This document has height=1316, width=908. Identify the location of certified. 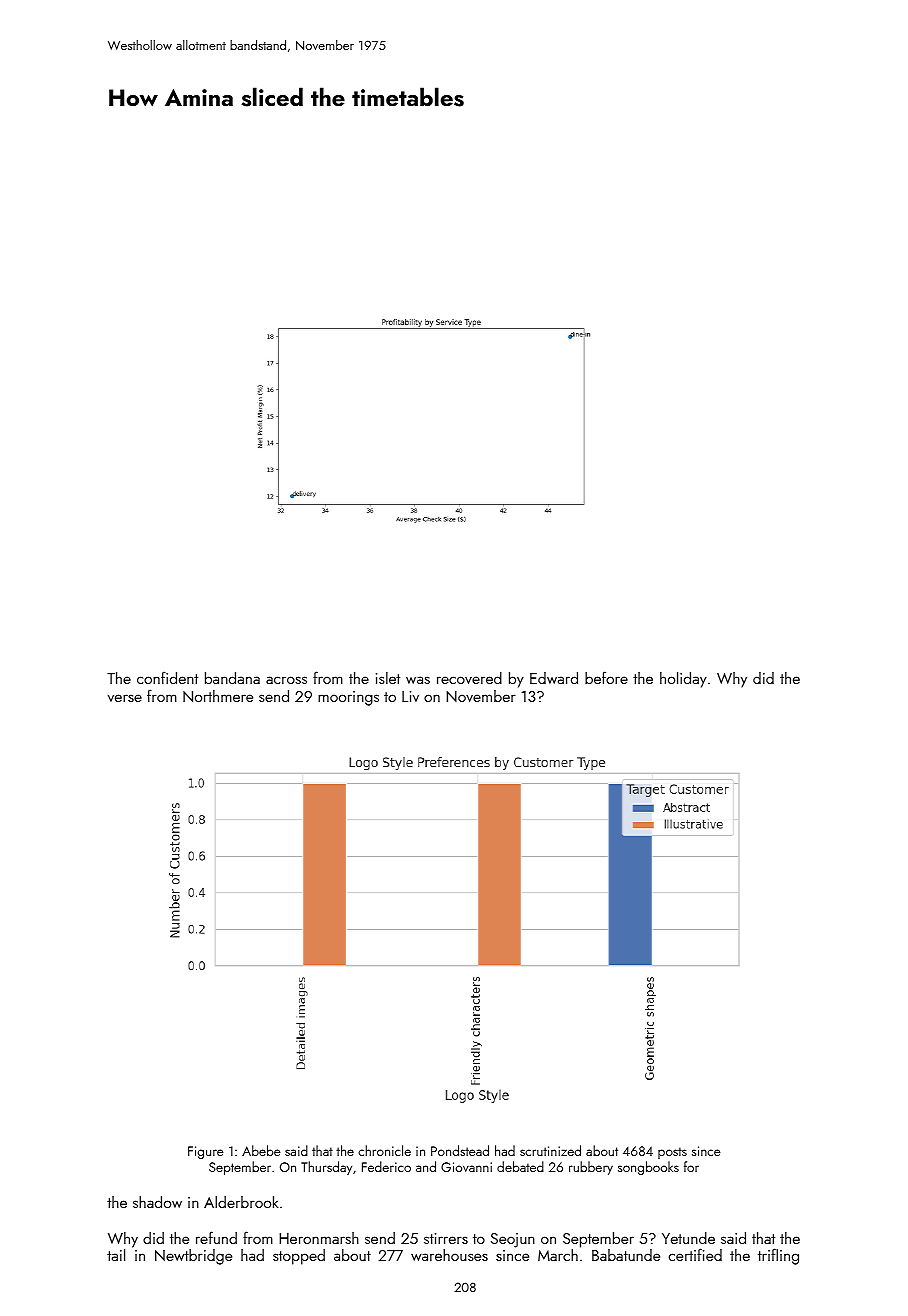
(695, 1254).
